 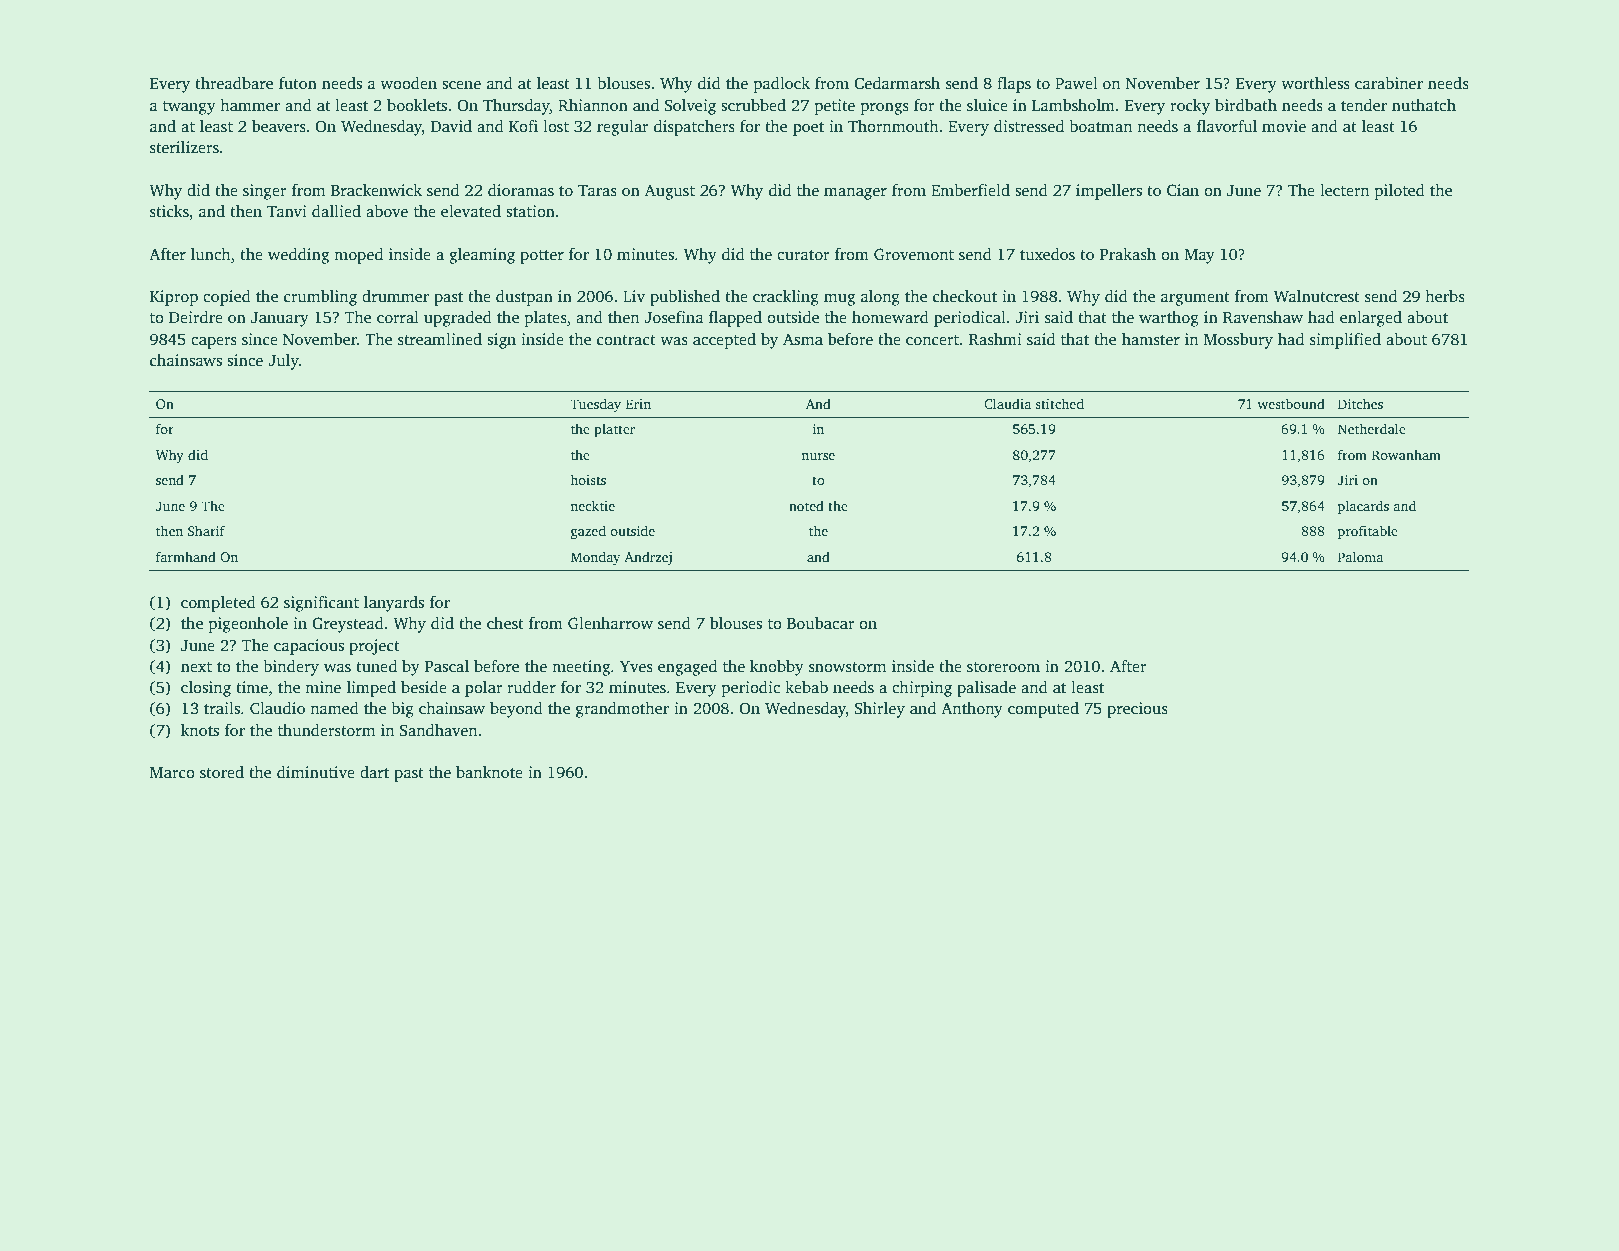 I want to click on nurse, so click(x=818, y=456).
